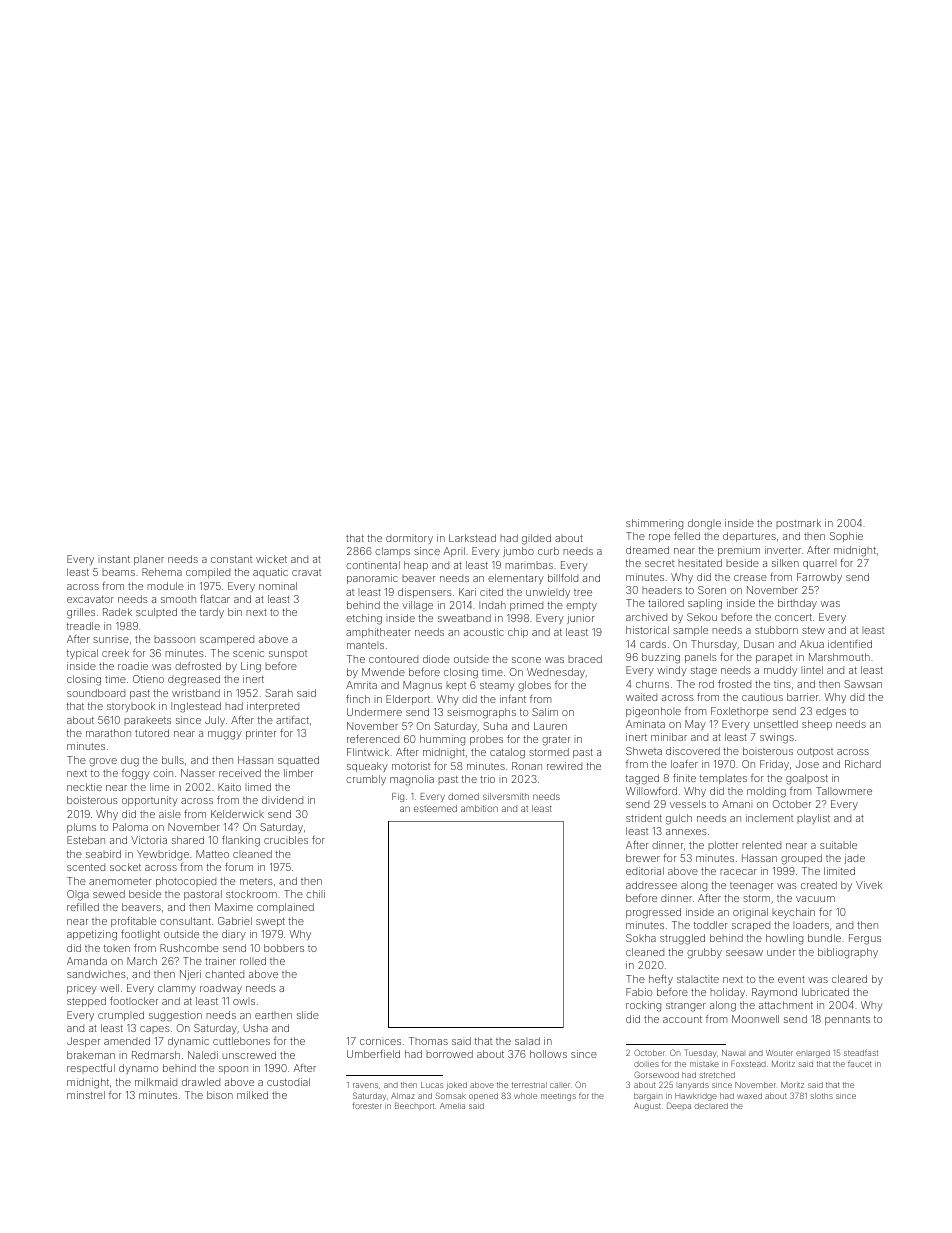 The width and height of the image is (952, 1233). Describe the element at coordinates (358, 699) in the image. I see `finch` at that location.
